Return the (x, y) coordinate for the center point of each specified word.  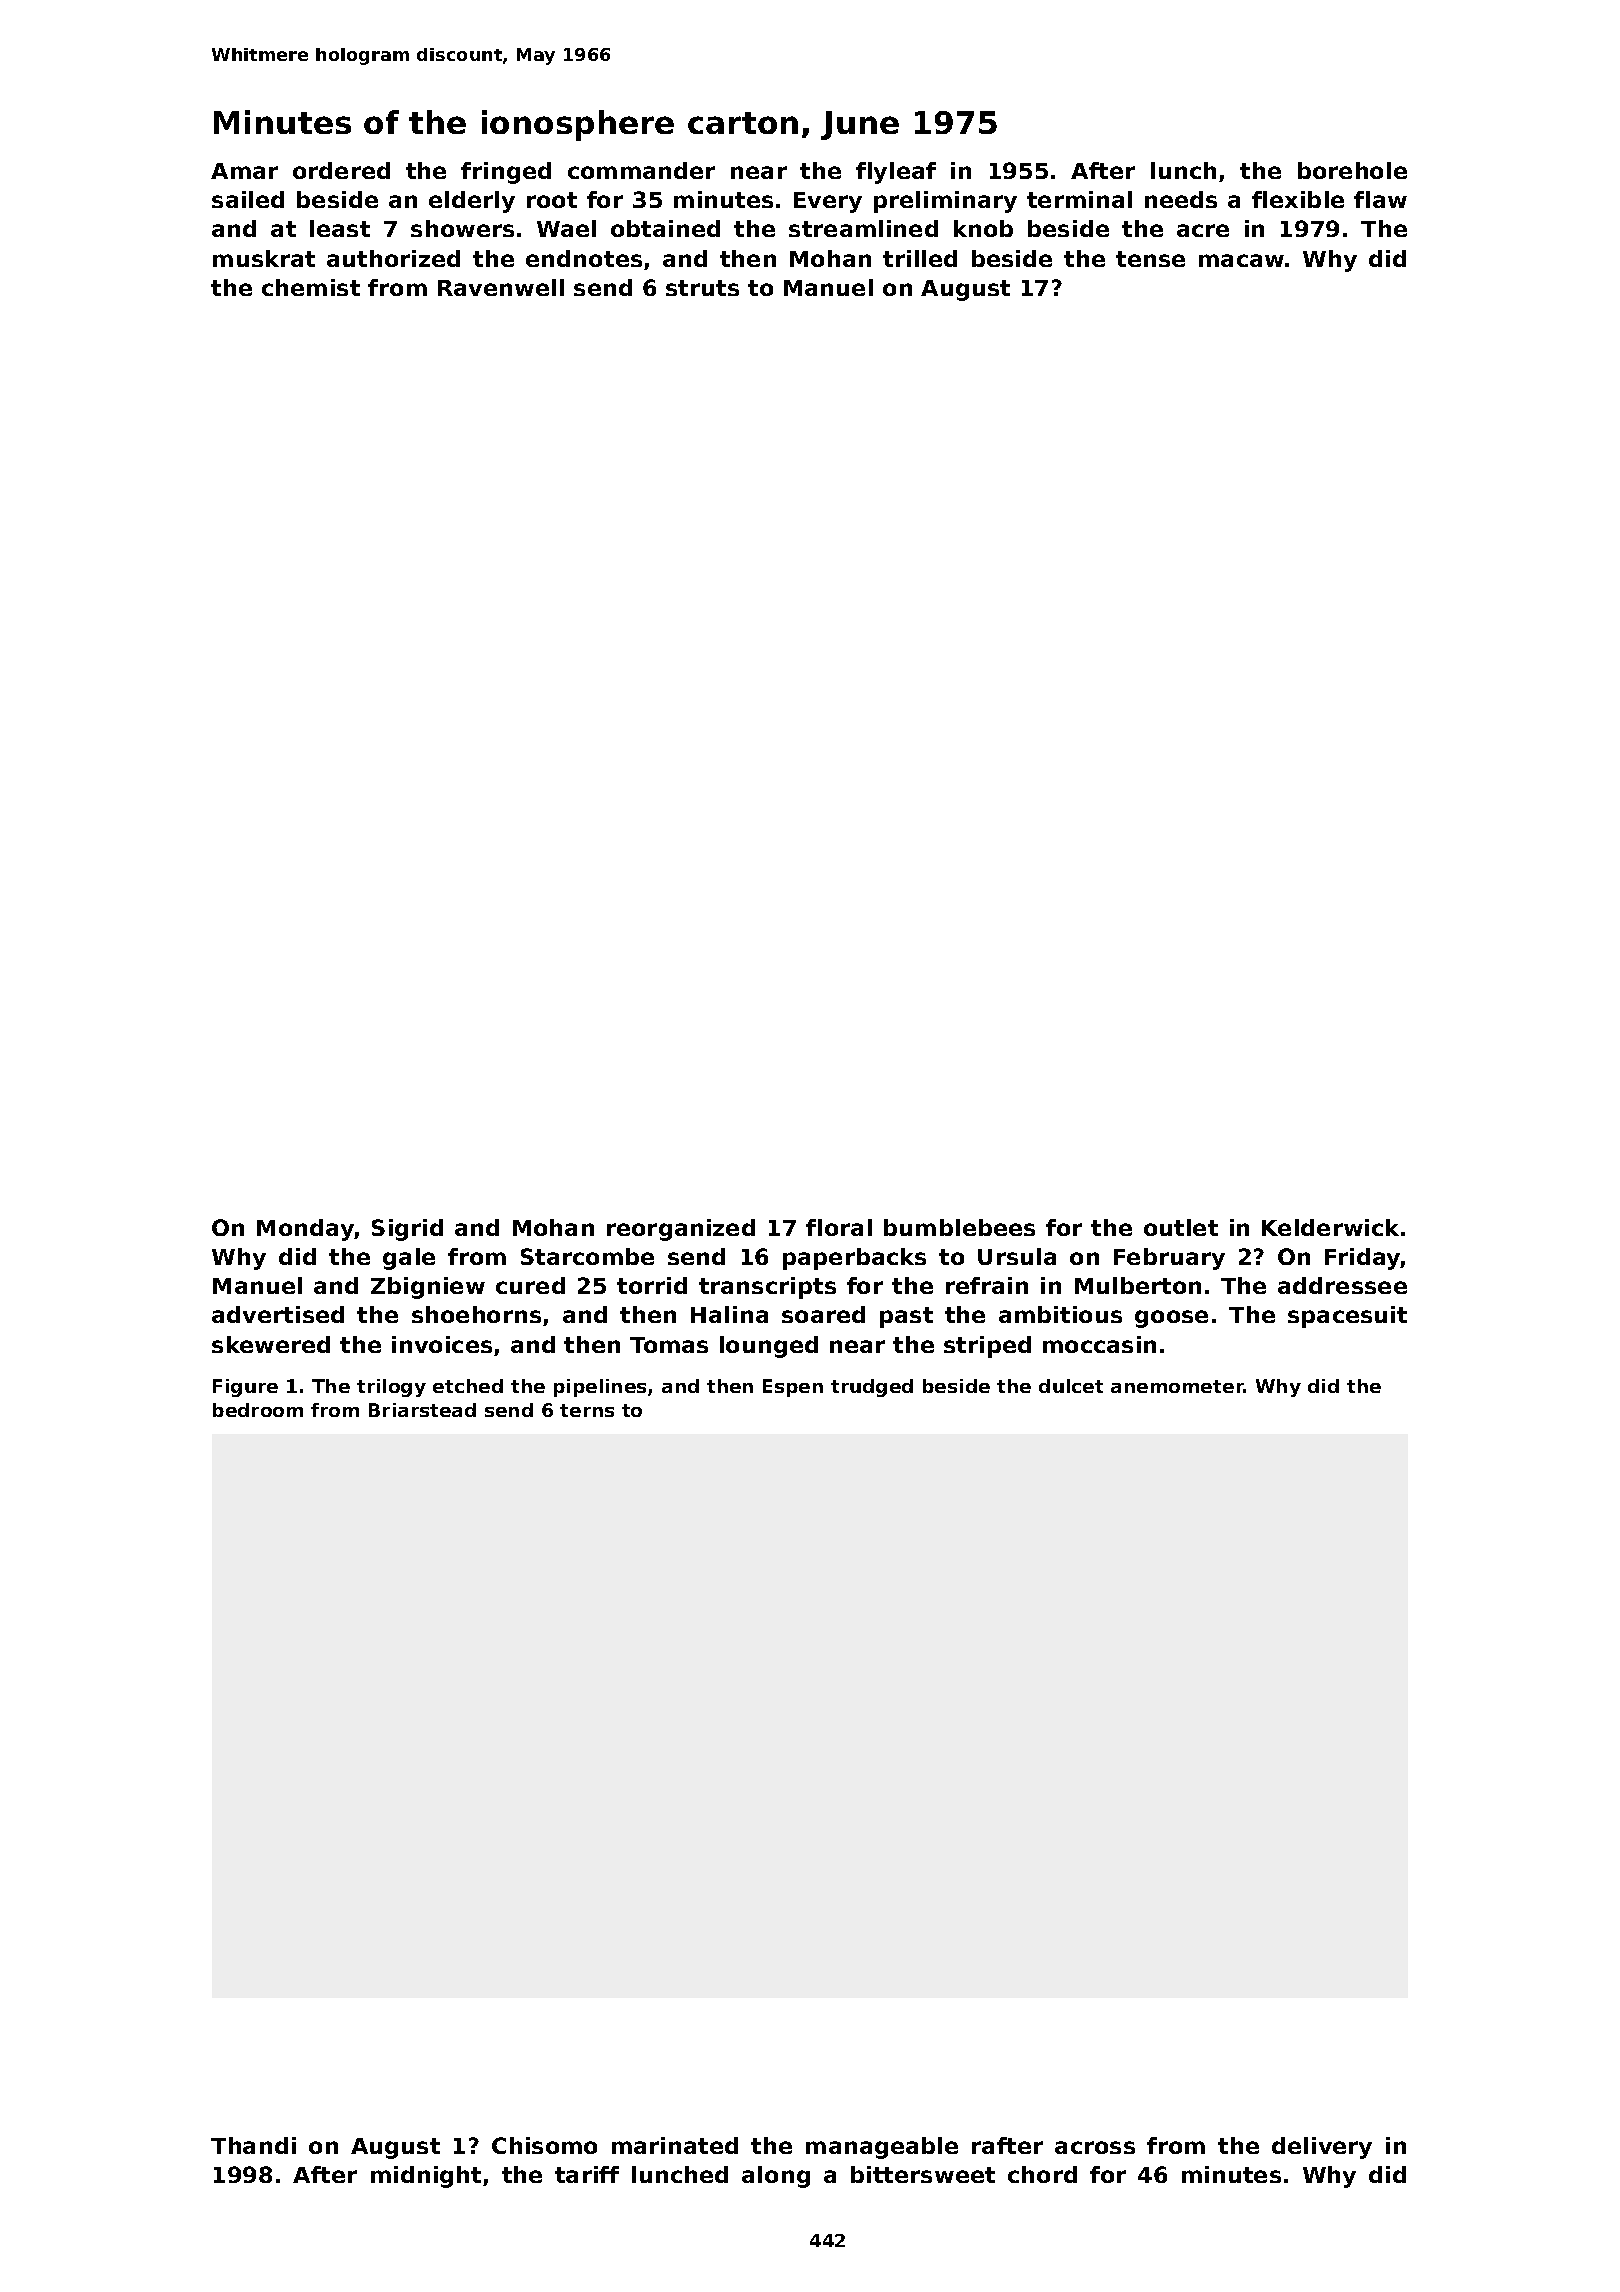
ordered (341, 170)
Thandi (253, 2145)
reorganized (681, 1230)
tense (1150, 259)
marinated (675, 2145)
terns (587, 1410)
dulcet (1071, 1386)
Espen (793, 1388)
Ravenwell (501, 287)
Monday (305, 1230)
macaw (1241, 260)
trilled (920, 258)
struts (702, 288)
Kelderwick (1330, 1227)
